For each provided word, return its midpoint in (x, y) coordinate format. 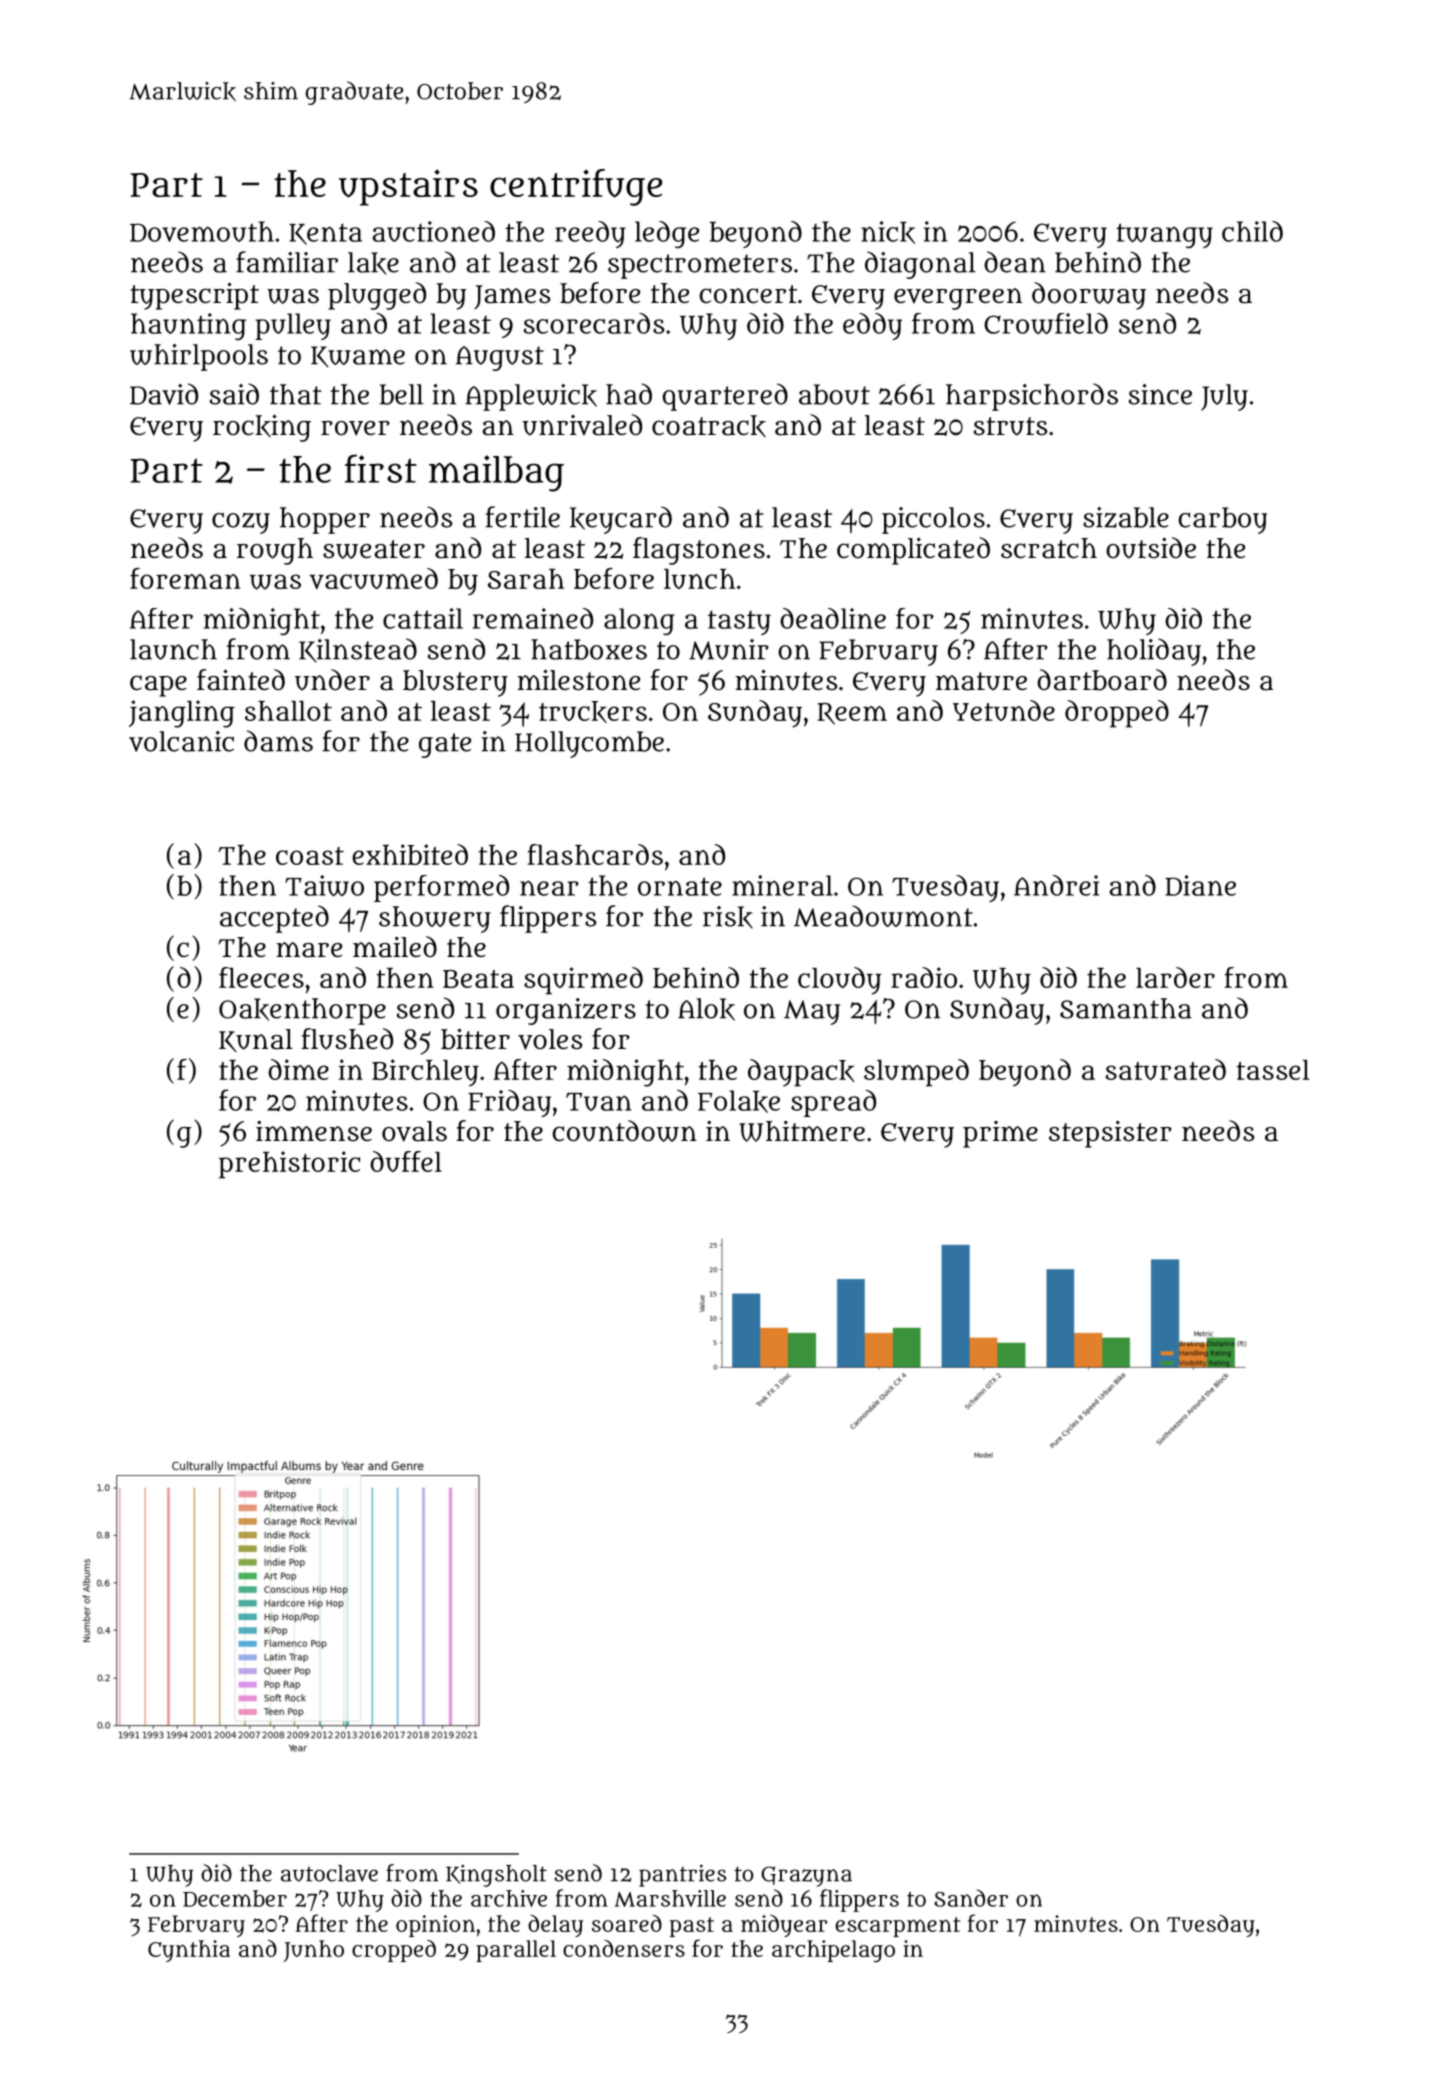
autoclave (329, 1873)
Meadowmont (883, 916)
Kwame (358, 357)
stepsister (1110, 1134)
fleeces (261, 977)
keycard (621, 520)
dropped (1117, 714)
